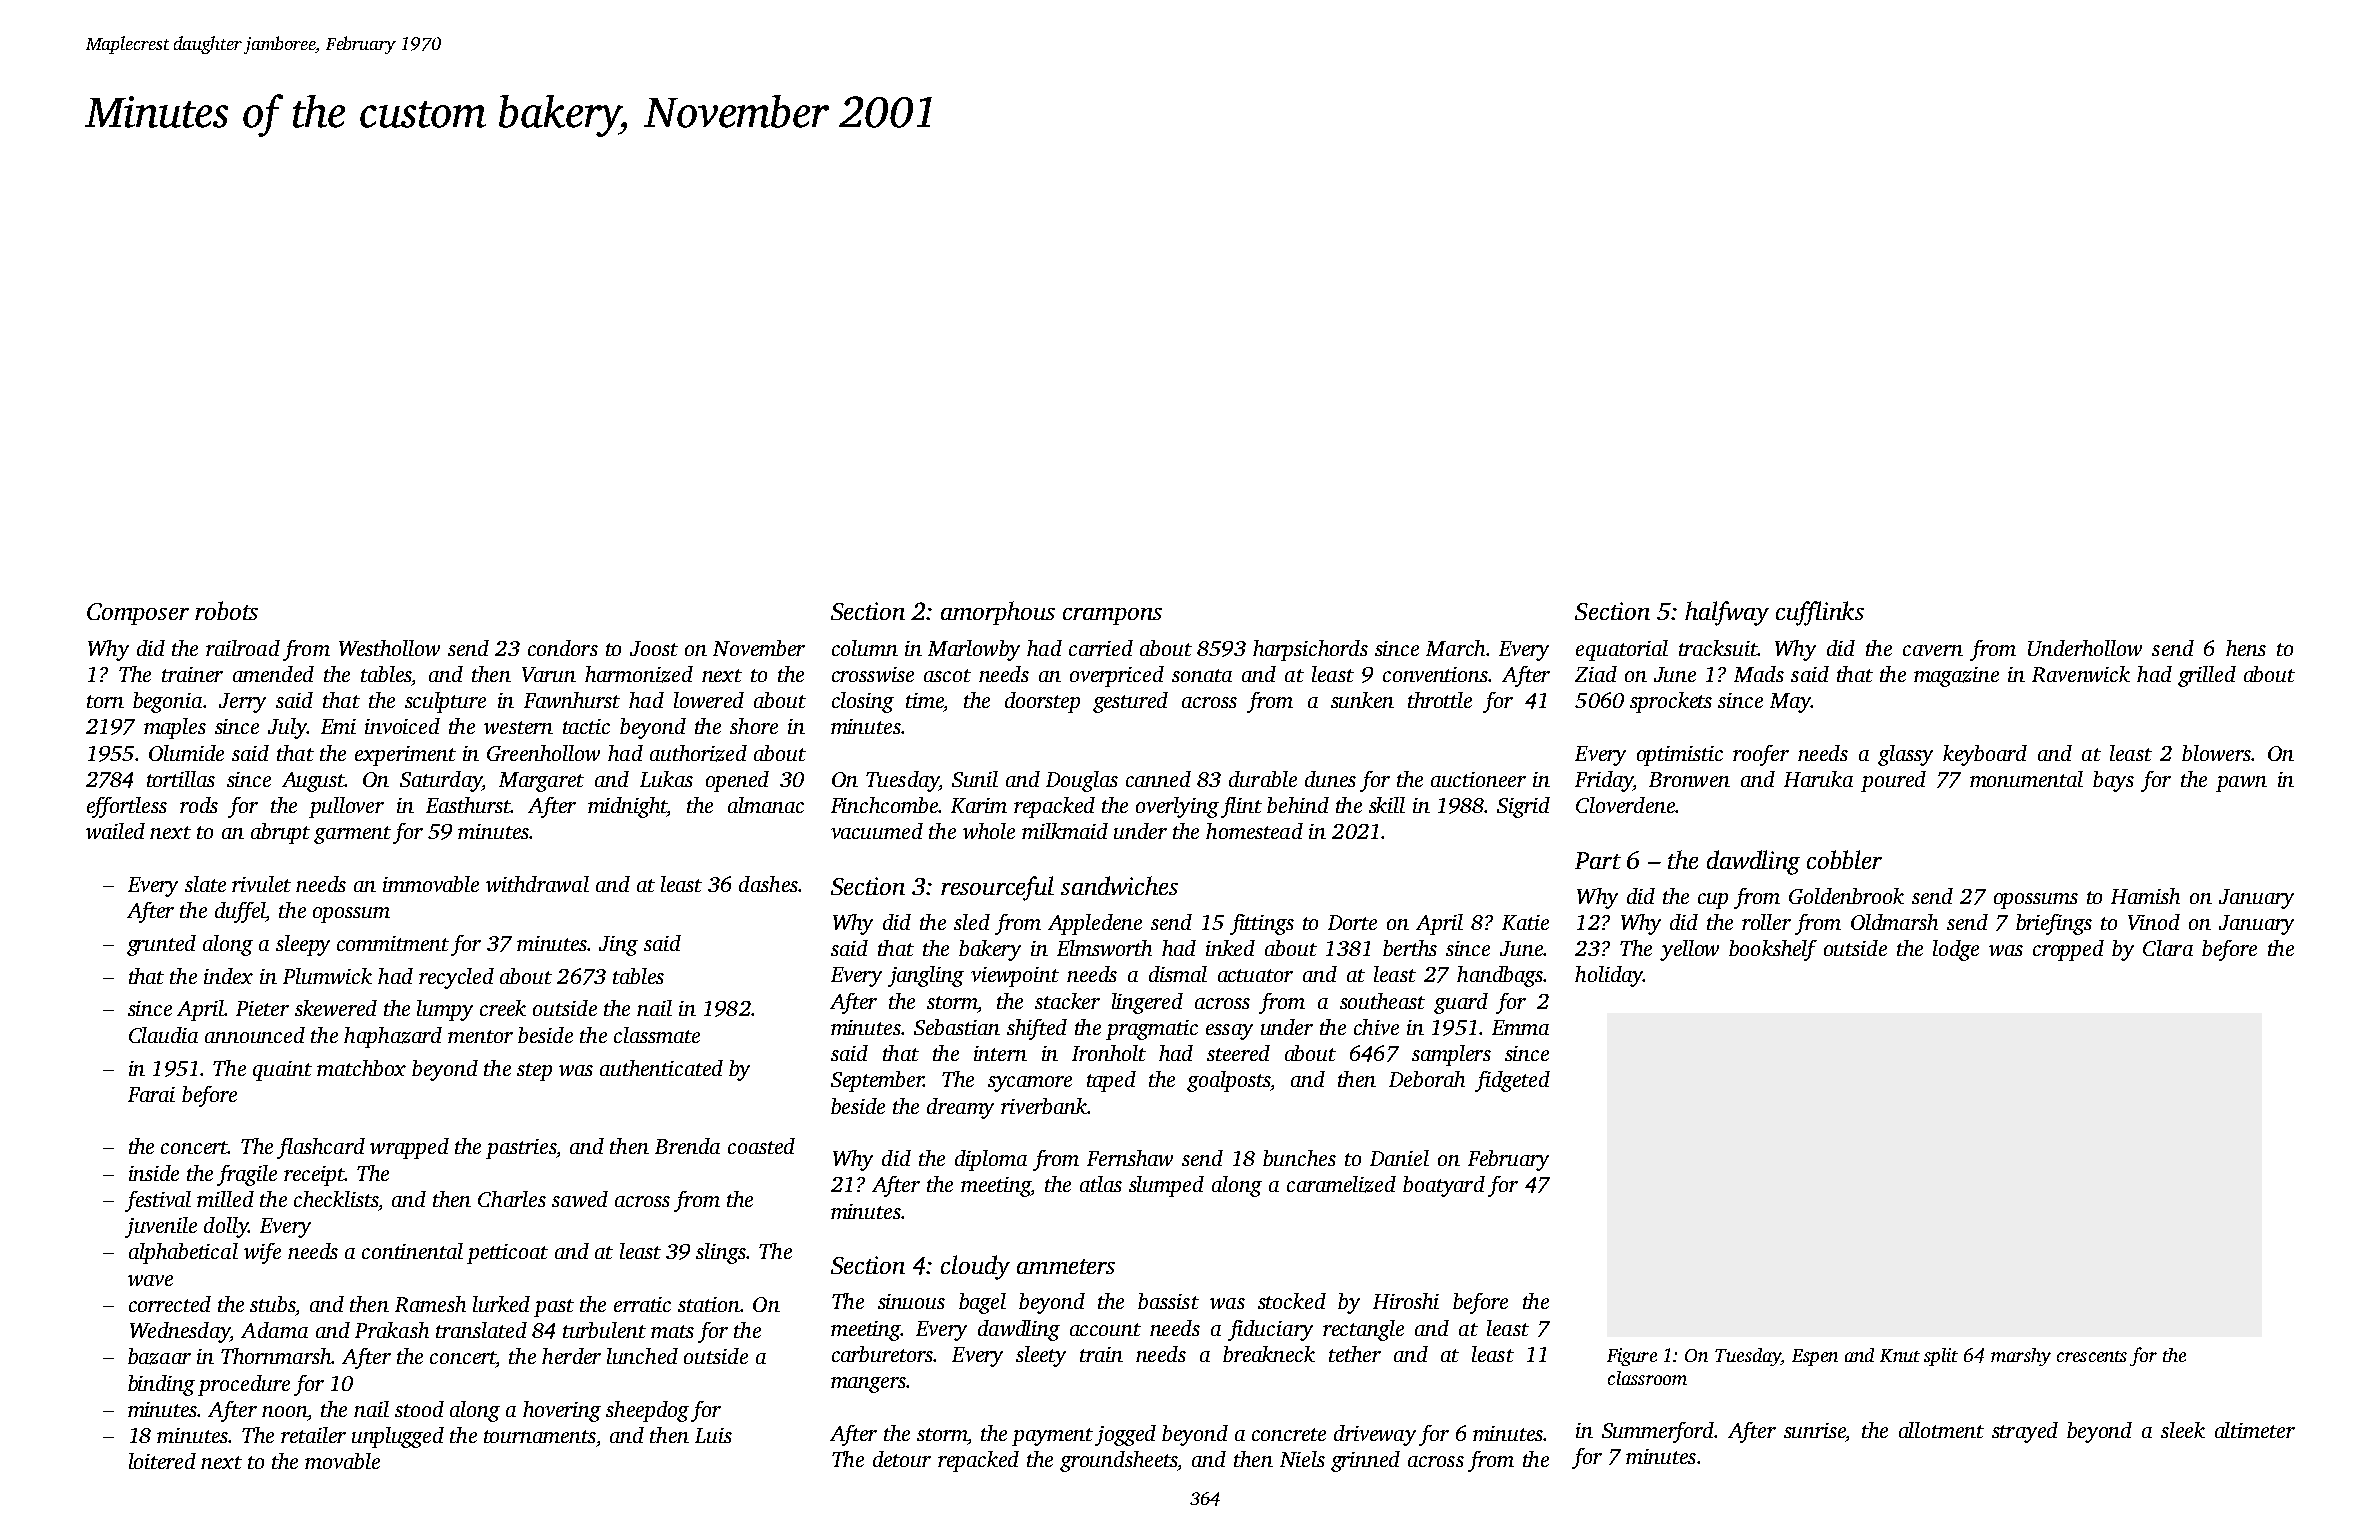 The width and height of the screenshot is (2380, 1540). What do you see at coordinates (1512, 1081) in the screenshot?
I see `fidgeted` at bounding box center [1512, 1081].
